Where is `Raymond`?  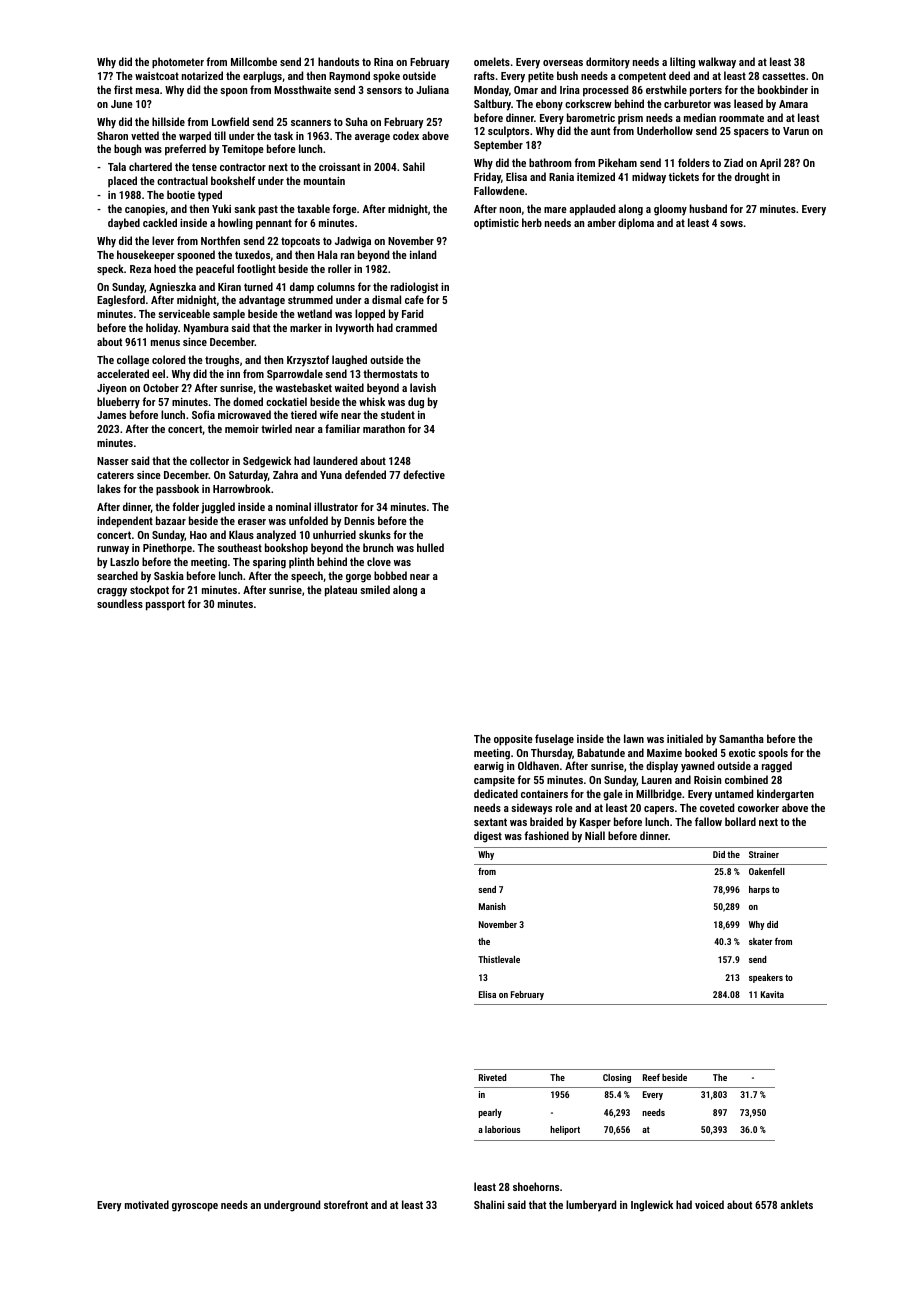 Raymond is located at coordinates (349, 77).
